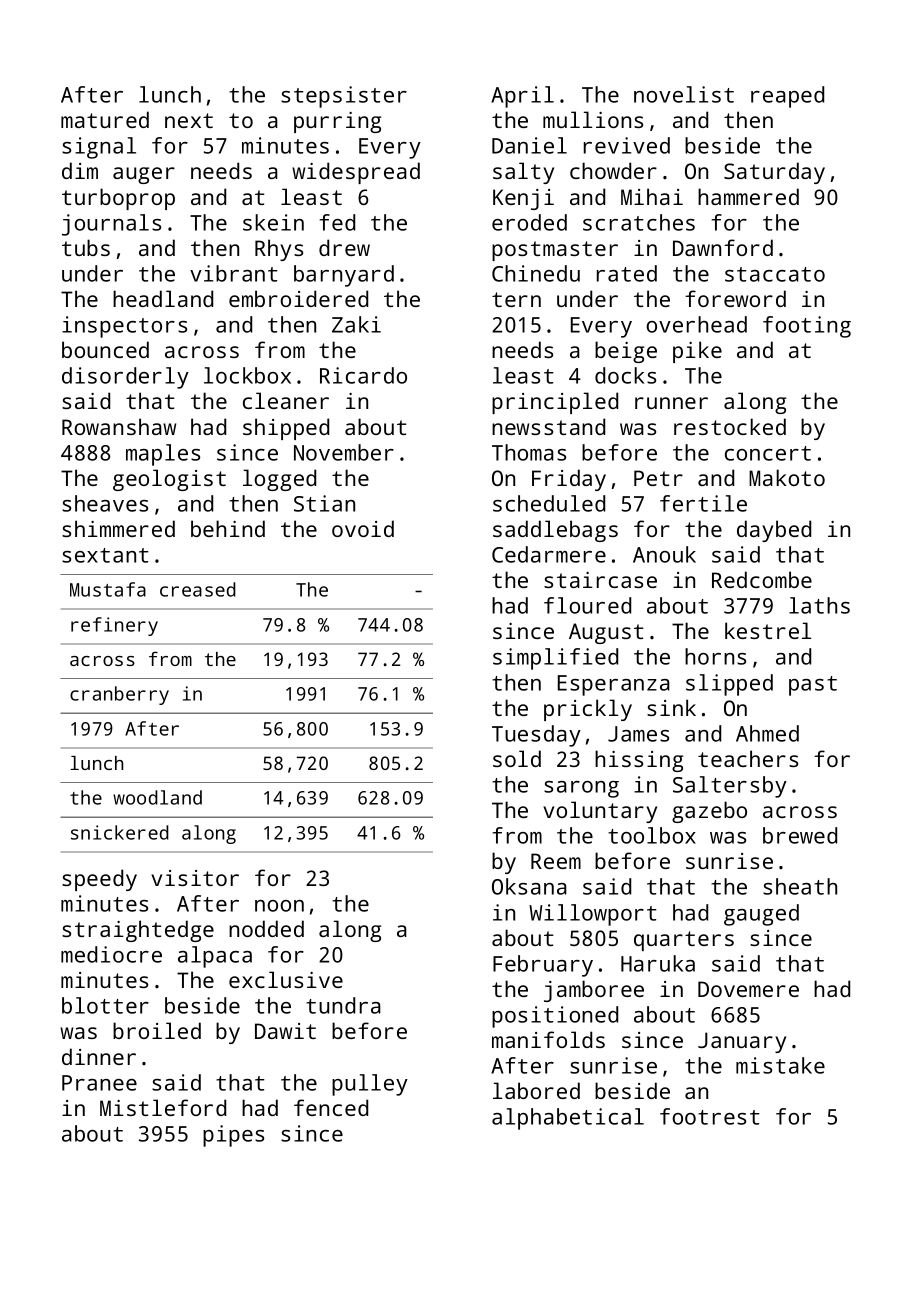 The image size is (924, 1311). I want to click on stepsister, so click(344, 97).
